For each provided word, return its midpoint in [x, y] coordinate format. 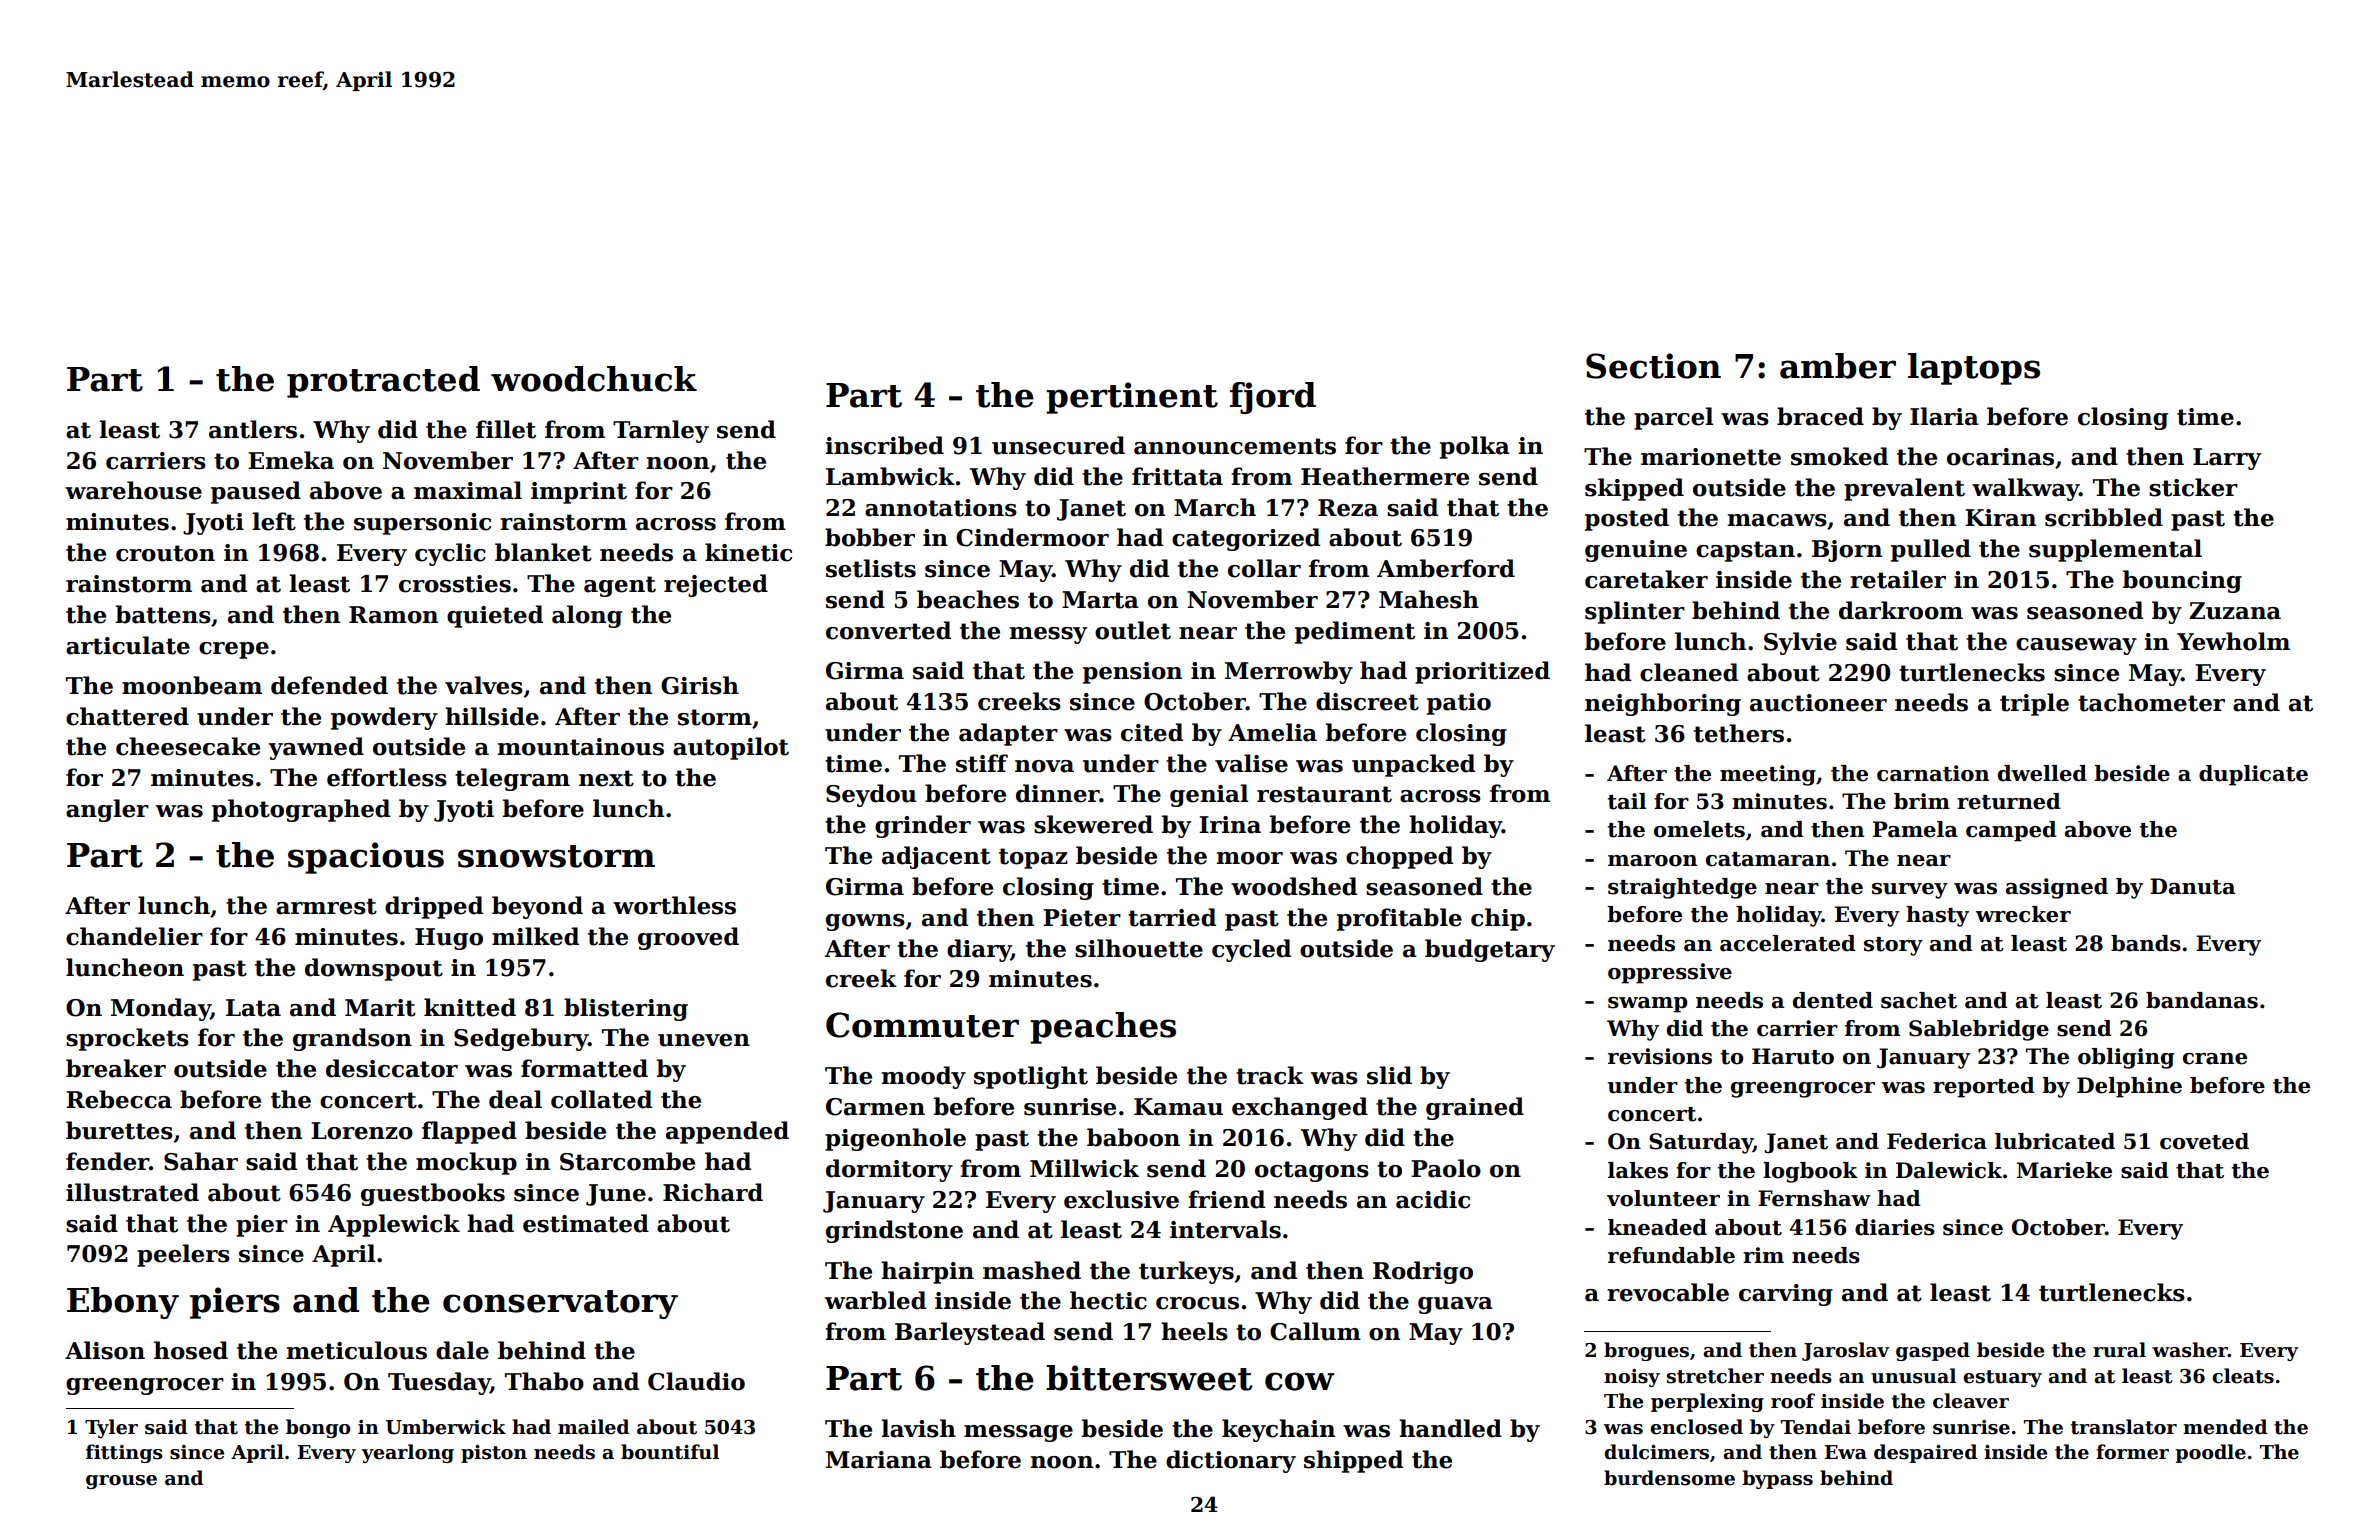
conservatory [560, 1304]
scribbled [2104, 517]
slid [1389, 1075]
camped [2011, 831]
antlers [253, 429]
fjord [1273, 398]
